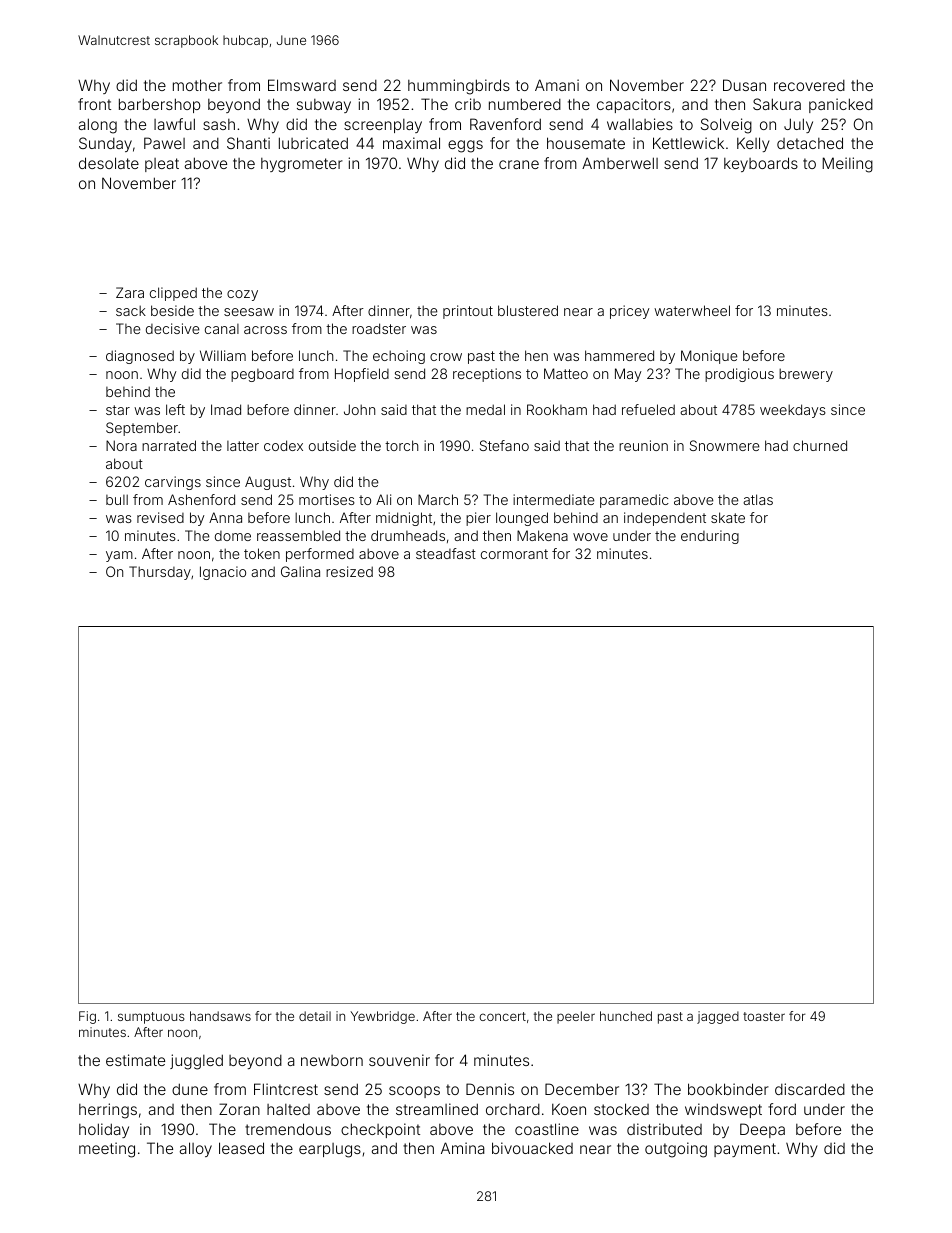 This image has height=1233, width=952. What do you see at coordinates (710, 537) in the image?
I see `enduring` at bounding box center [710, 537].
